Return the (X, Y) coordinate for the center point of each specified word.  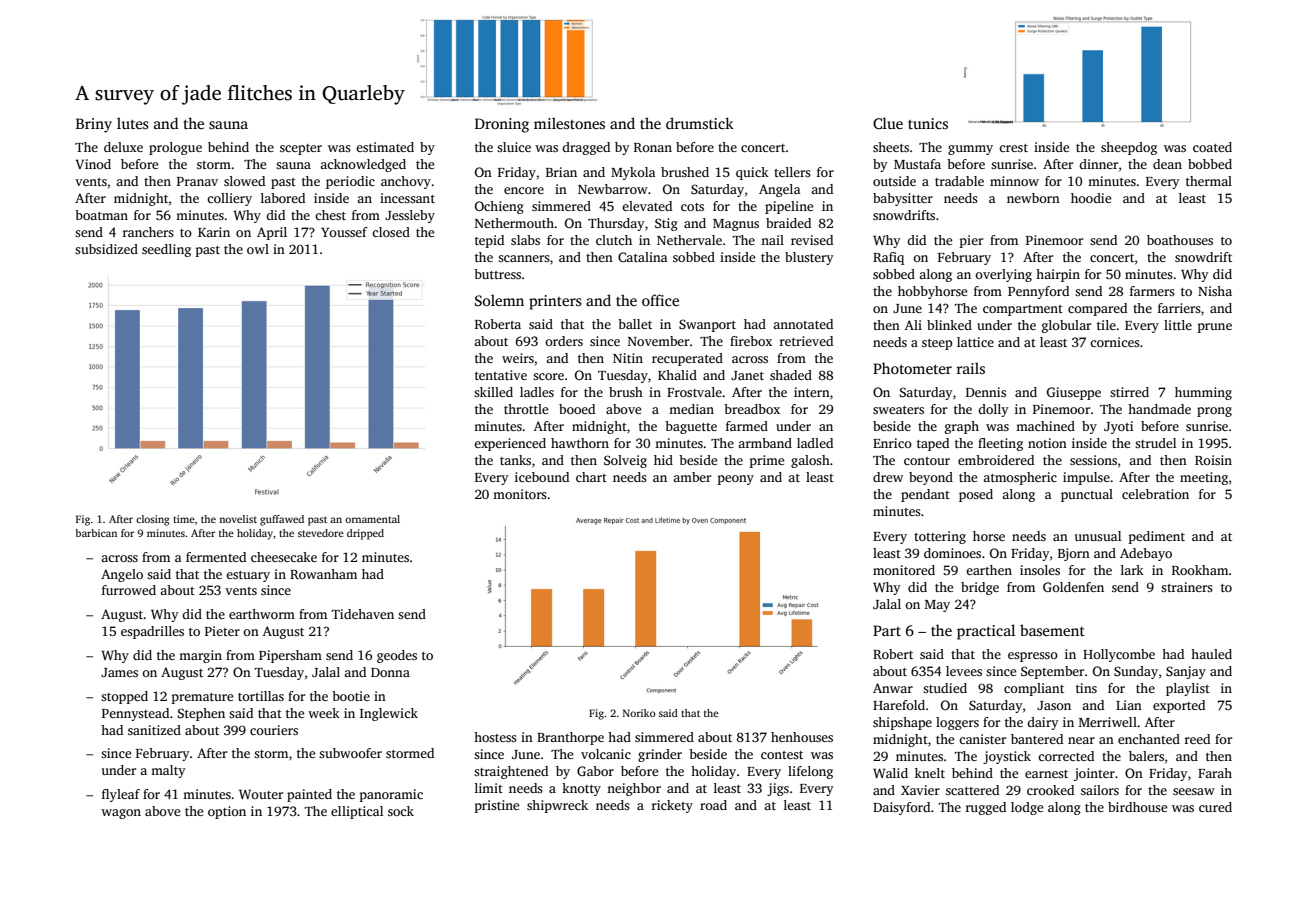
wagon (121, 814)
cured (1215, 807)
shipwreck (557, 806)
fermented (216, 557)
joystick (1007, 757)
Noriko (639, 713)
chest (330, 215)
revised (812, 240)
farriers (1179, 308)
